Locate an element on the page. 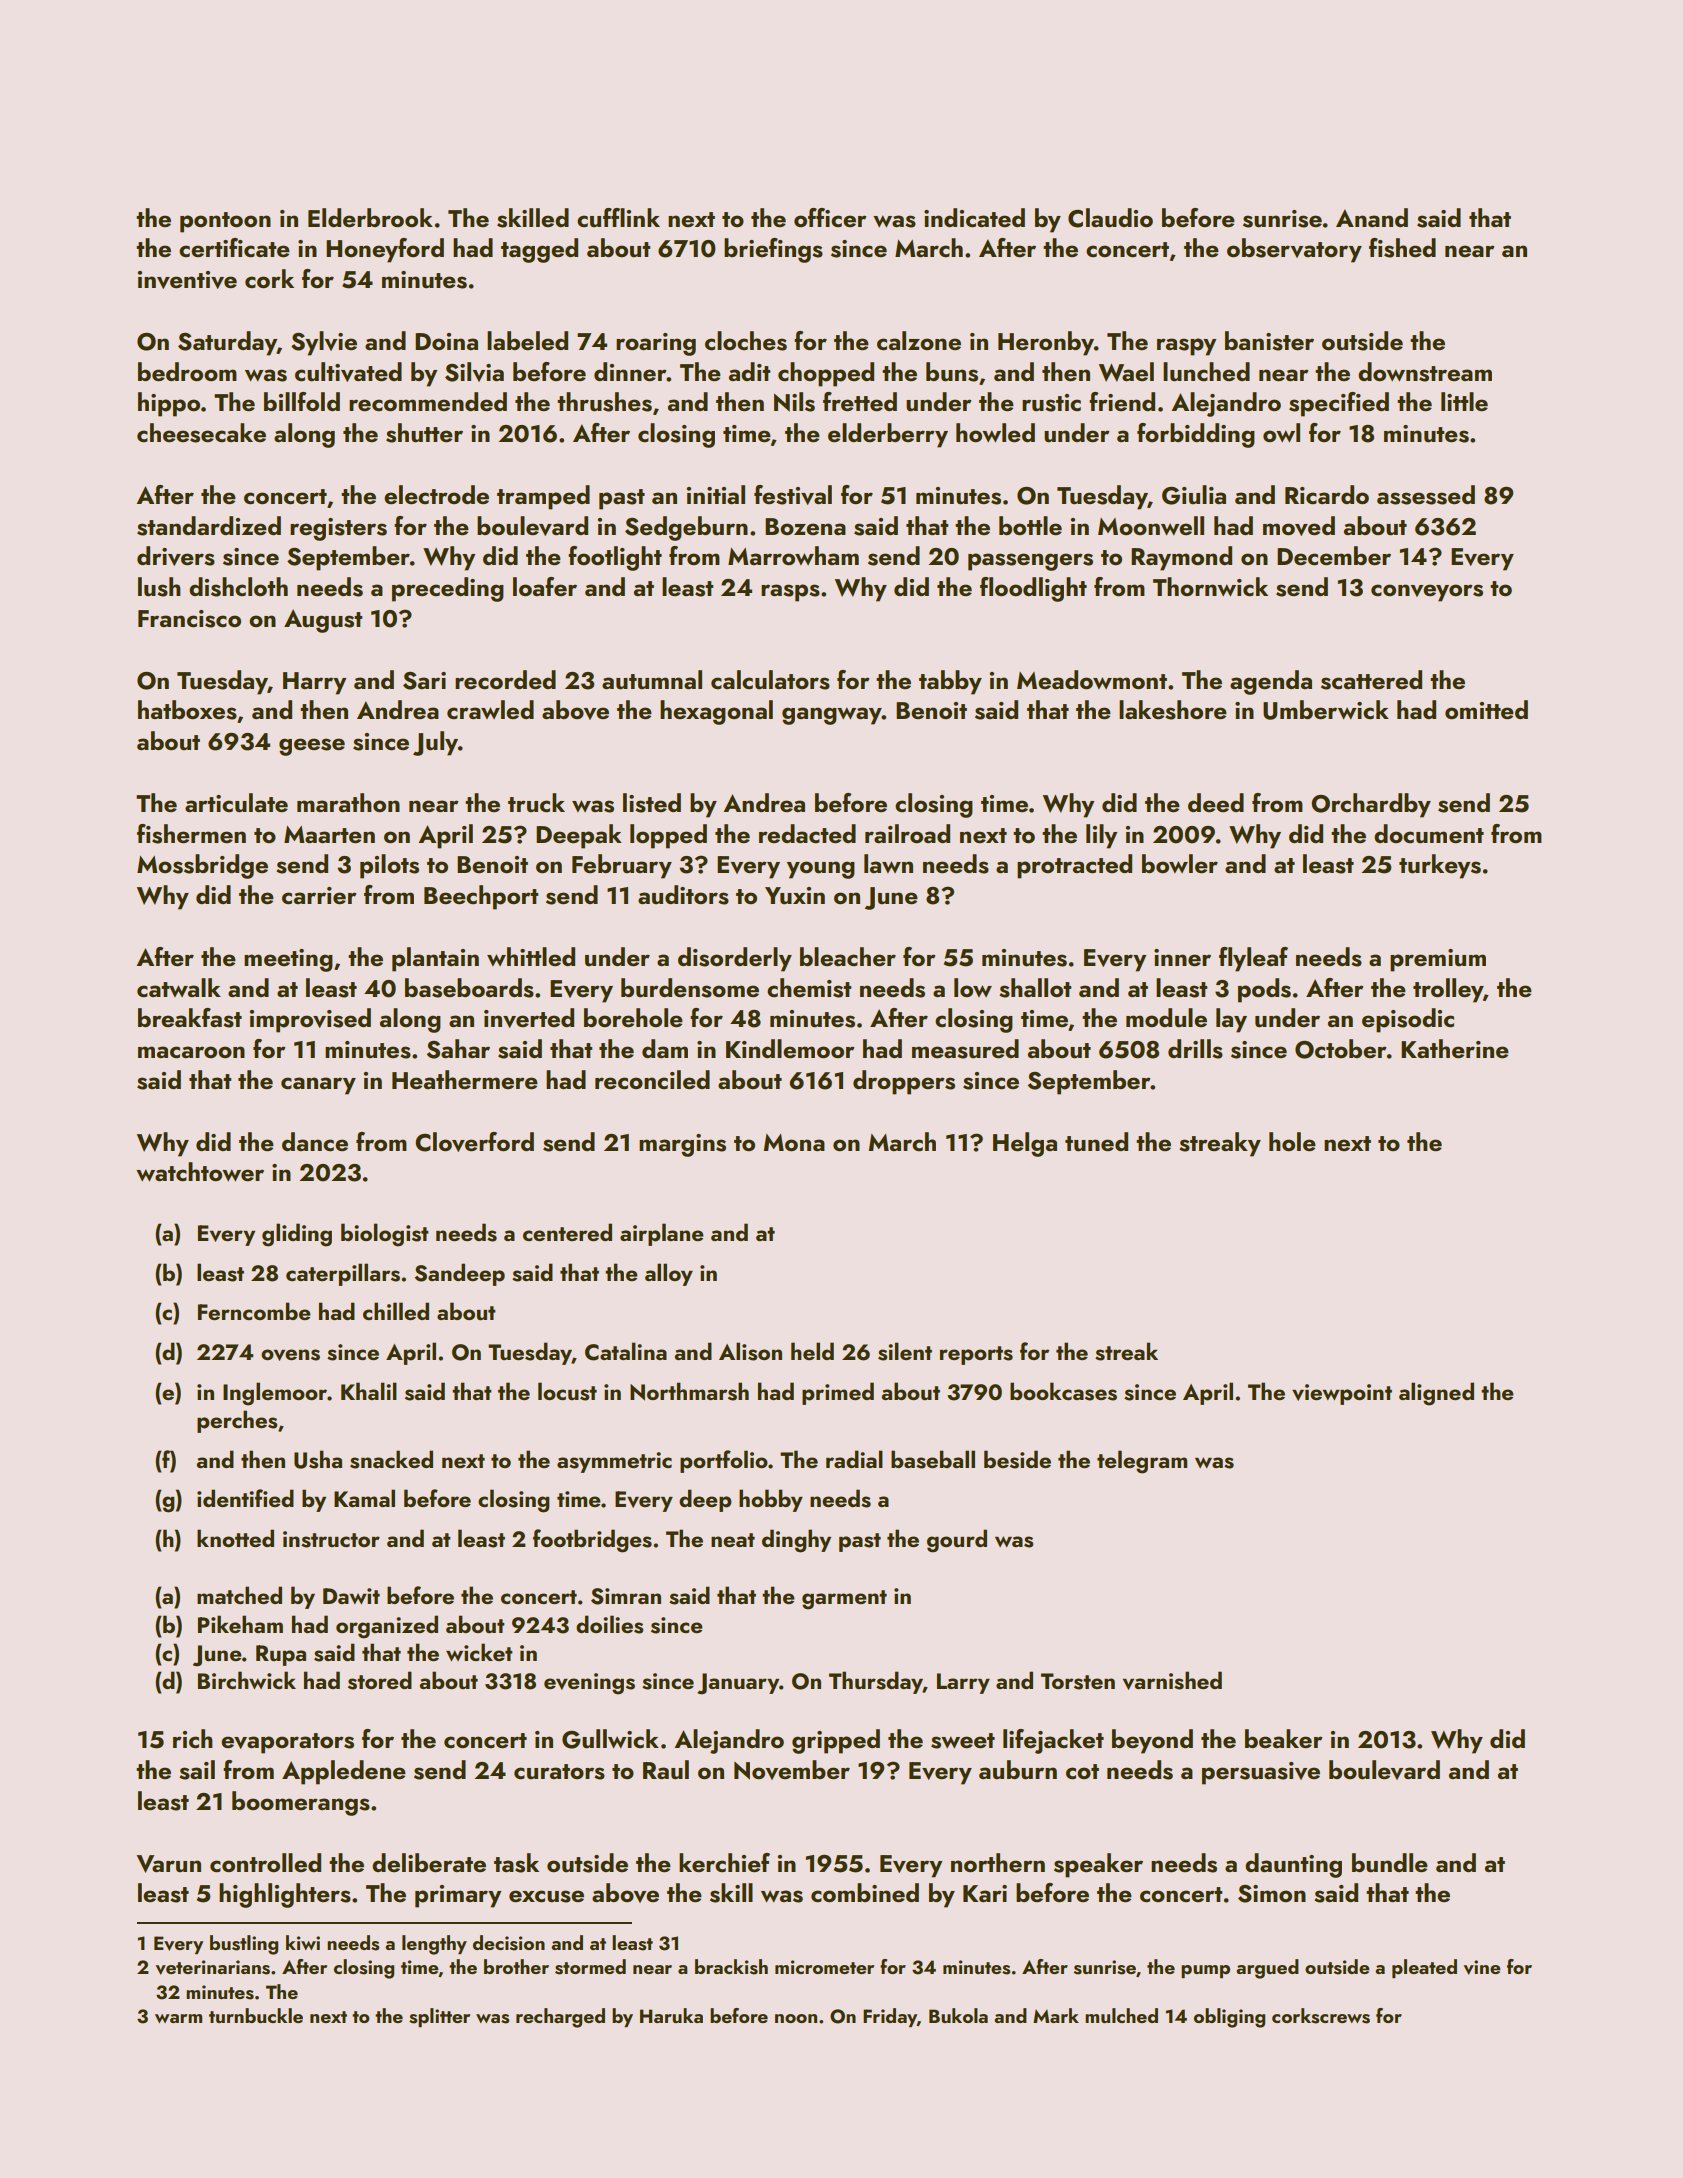  Katherine is located at coordinates (1455, 1048).
